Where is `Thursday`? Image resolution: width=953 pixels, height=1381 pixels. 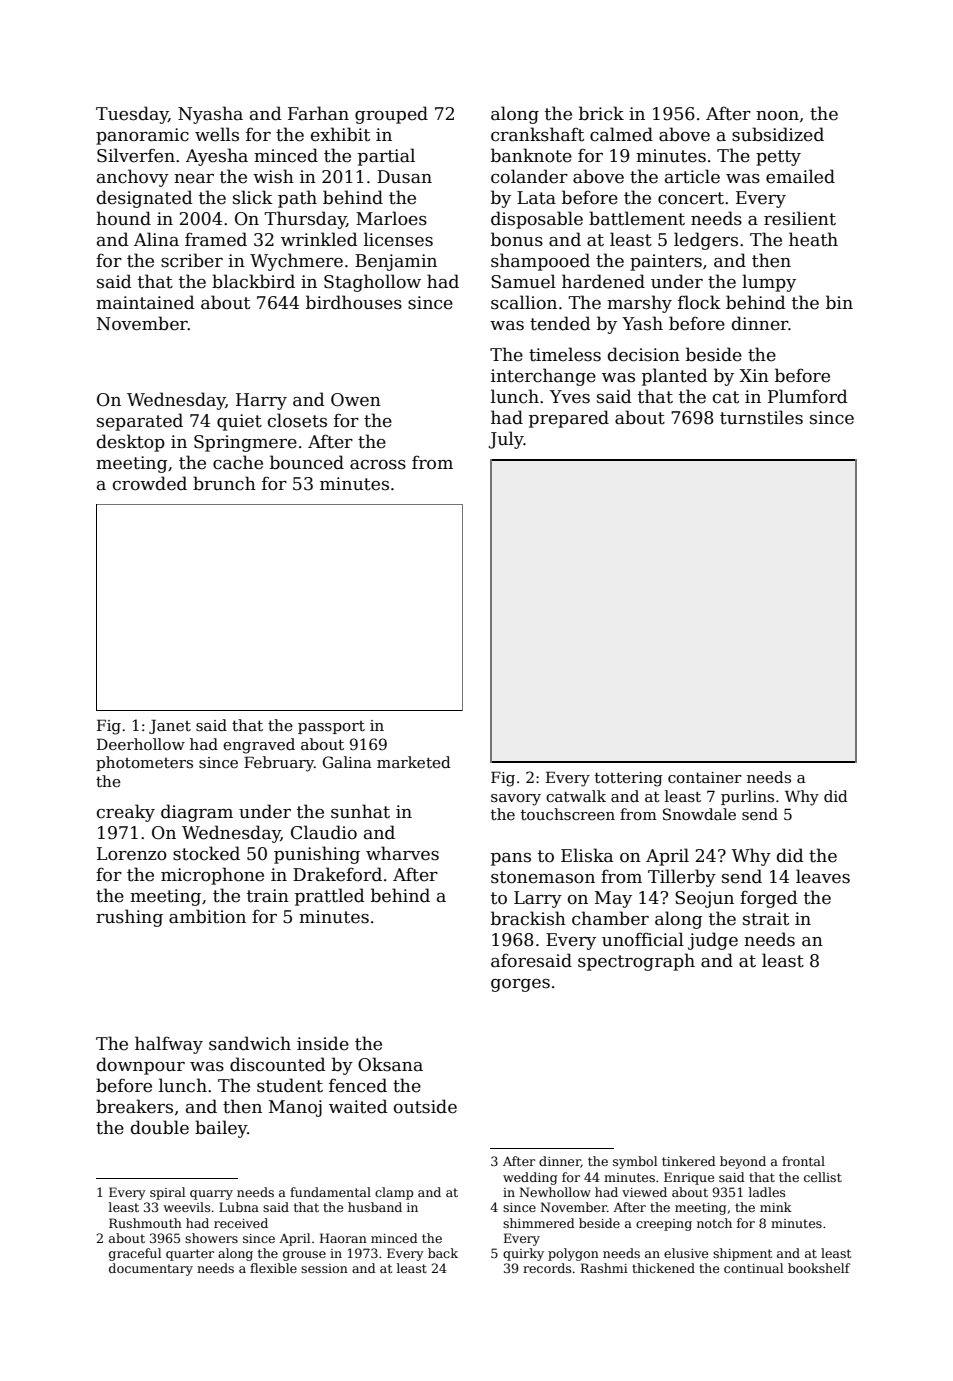
Thursday is located at coordinates (305, 220).
